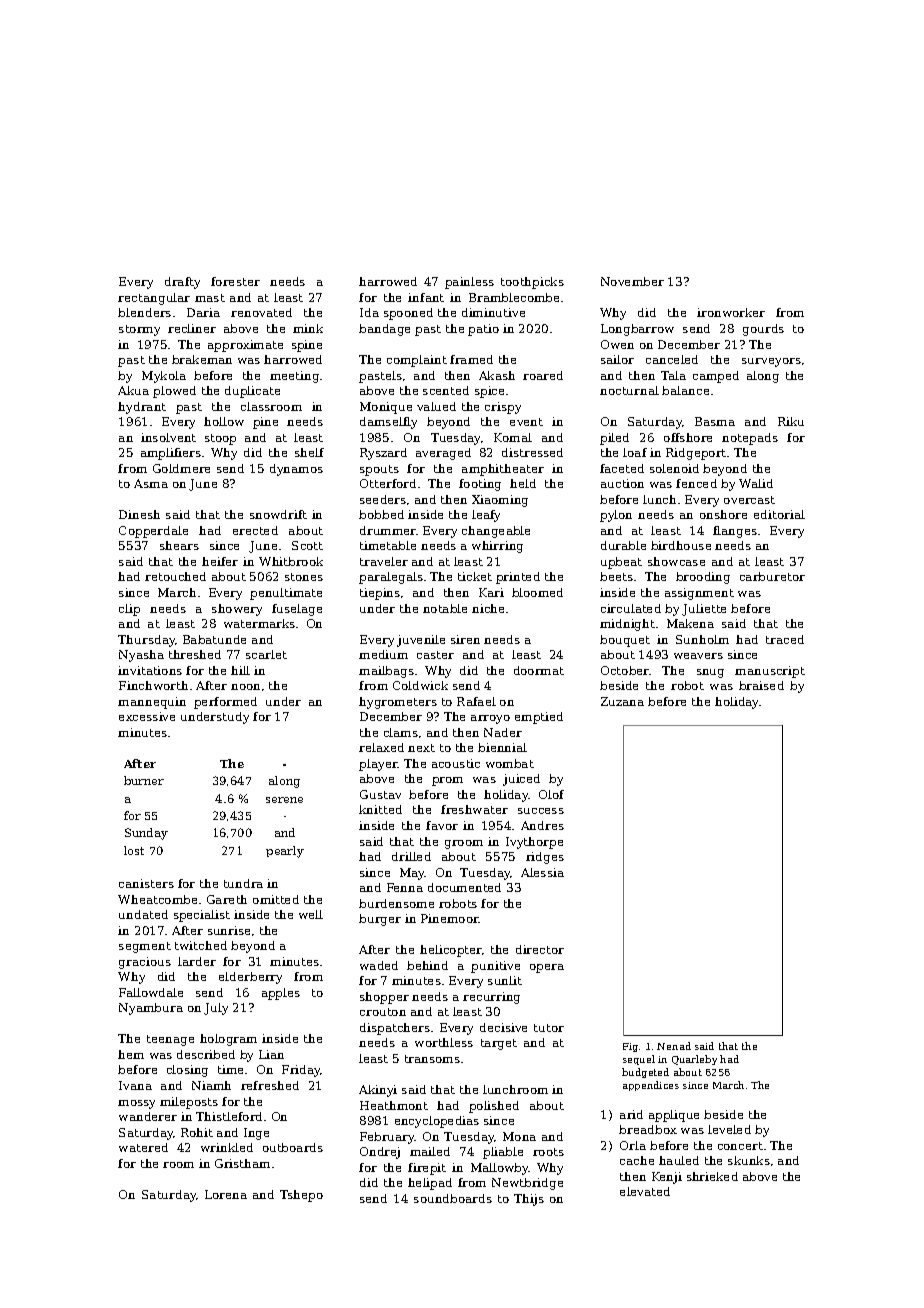 This image has height=1308, width=924. Describe the element at coordinates (147, 716) in the image. I see `excessive` at that location.
